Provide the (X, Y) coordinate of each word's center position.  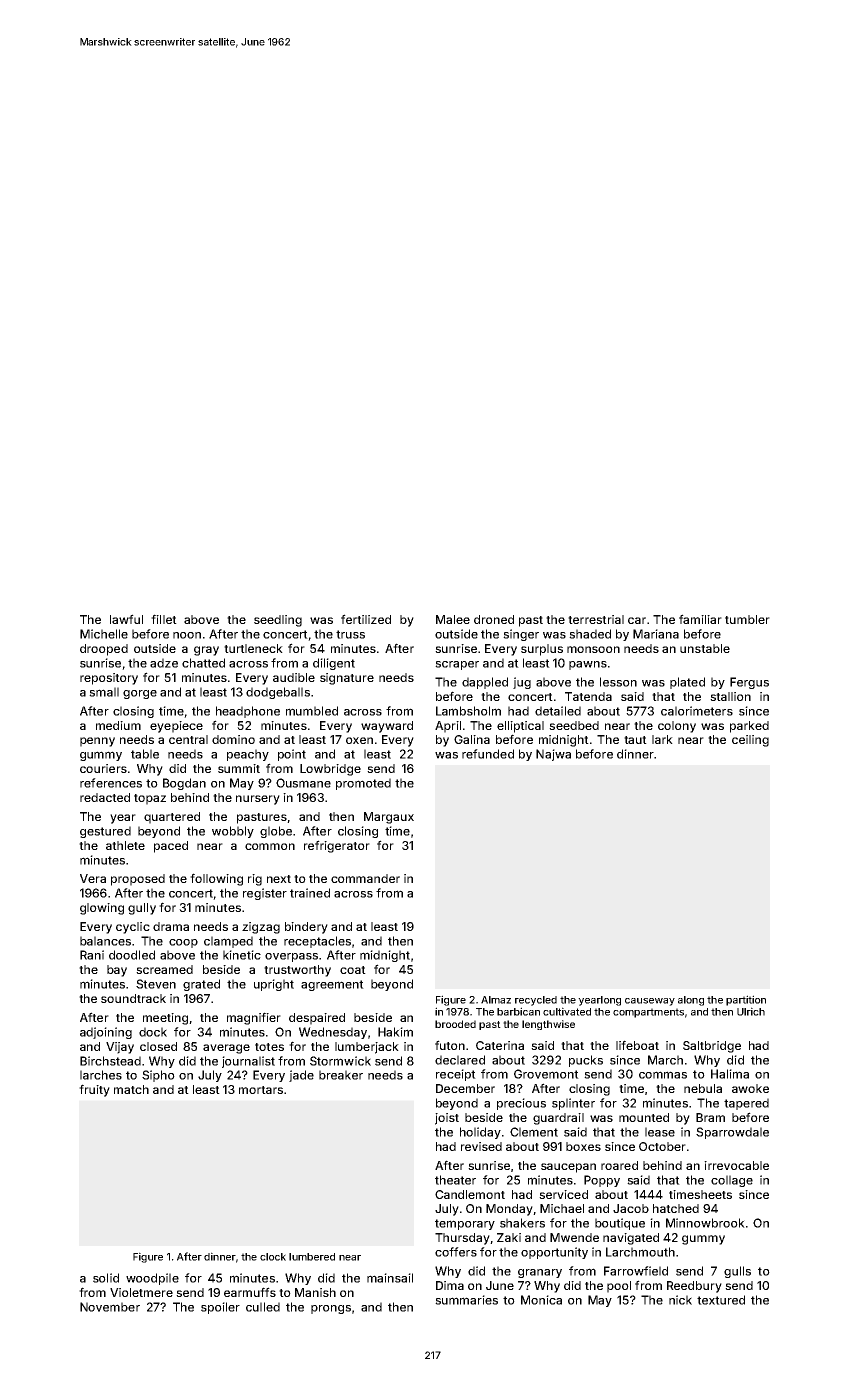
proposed (138, 880)
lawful (126, 619)
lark (662, 739)
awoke (750, 1088)
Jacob (631, 1208)
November (110, 1307)
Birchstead (110, 1061)
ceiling (750, 741)
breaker (341, 1075)
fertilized (366, 619)
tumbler (747, 619)
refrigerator (337, 846)
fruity (94, 1090)
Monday (509, 1210)
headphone (248, 712)
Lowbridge (330, 770)
